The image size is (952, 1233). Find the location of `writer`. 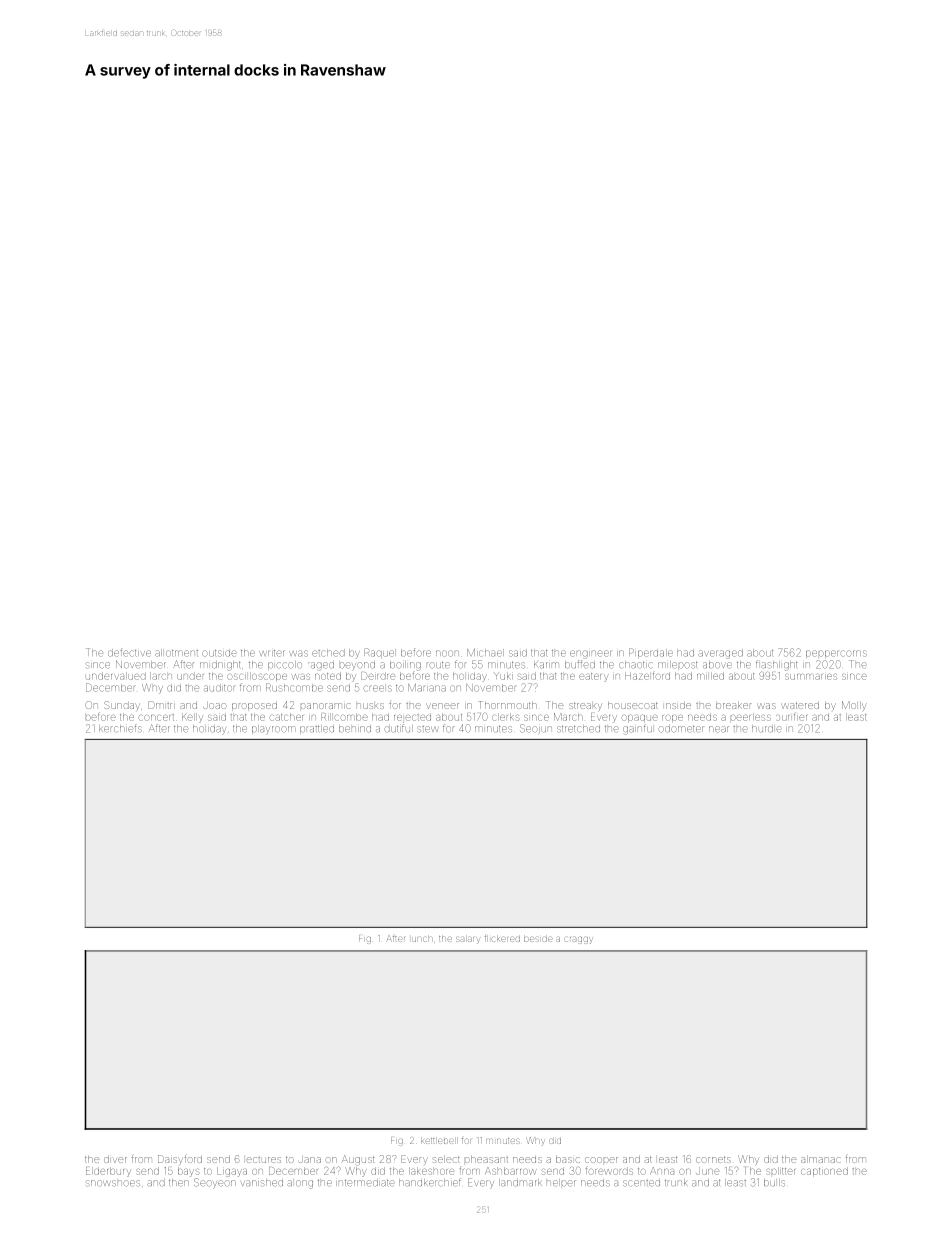

writer is located at coordinates (271, 653).
